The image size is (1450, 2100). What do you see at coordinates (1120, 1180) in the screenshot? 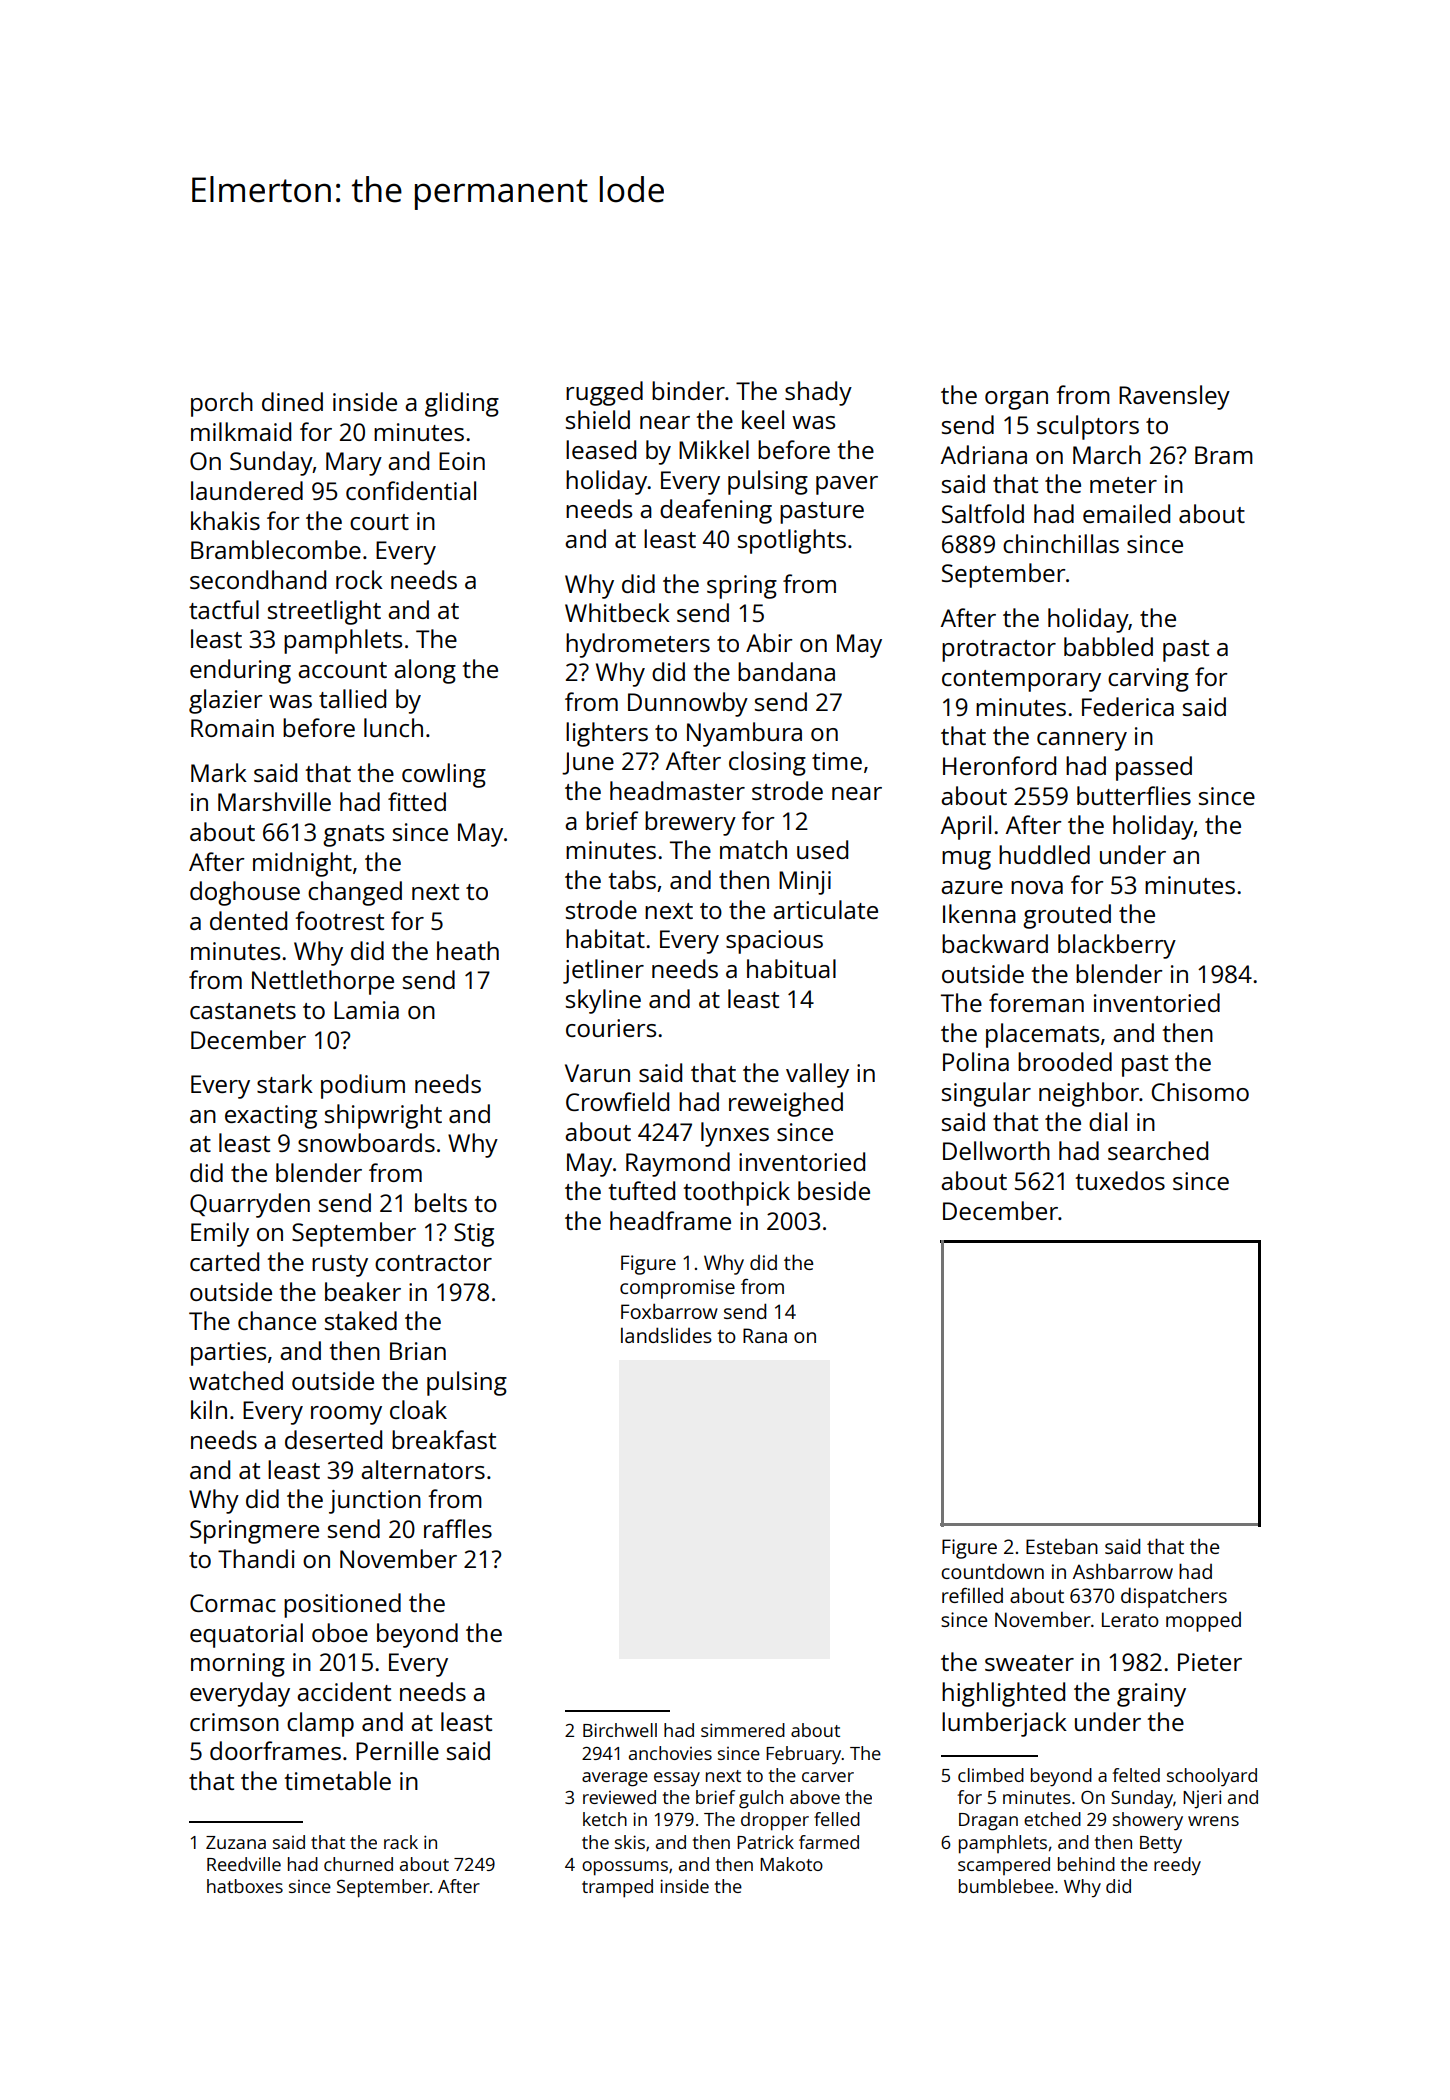
I see `tuxedos` at bounding box center [1120, 1180].
